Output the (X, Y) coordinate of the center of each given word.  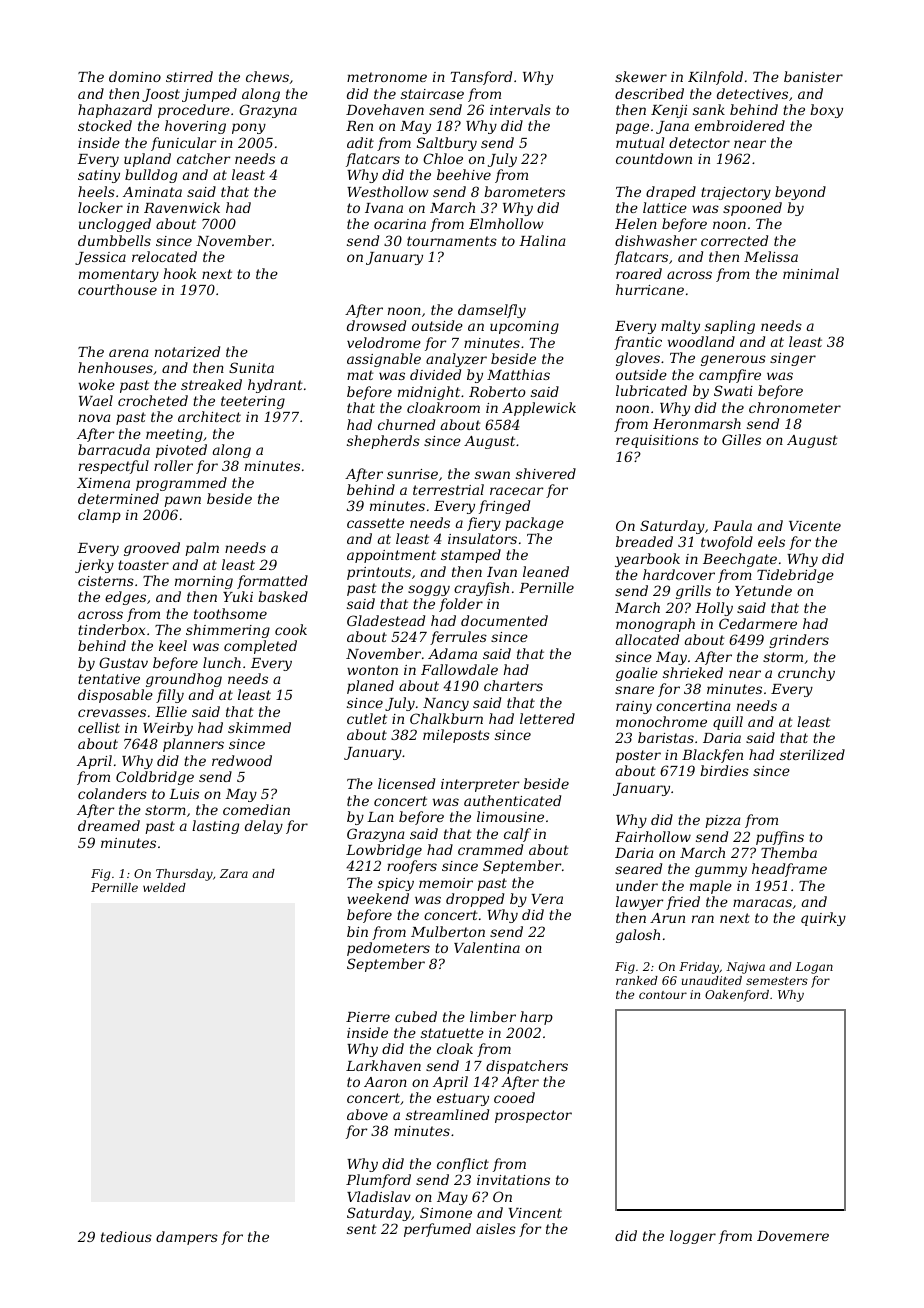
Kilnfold (715, 78)
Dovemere (793, 1236)
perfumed (437, 1230)
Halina (542, 240)
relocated (164, 256)
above (367, 1114)
